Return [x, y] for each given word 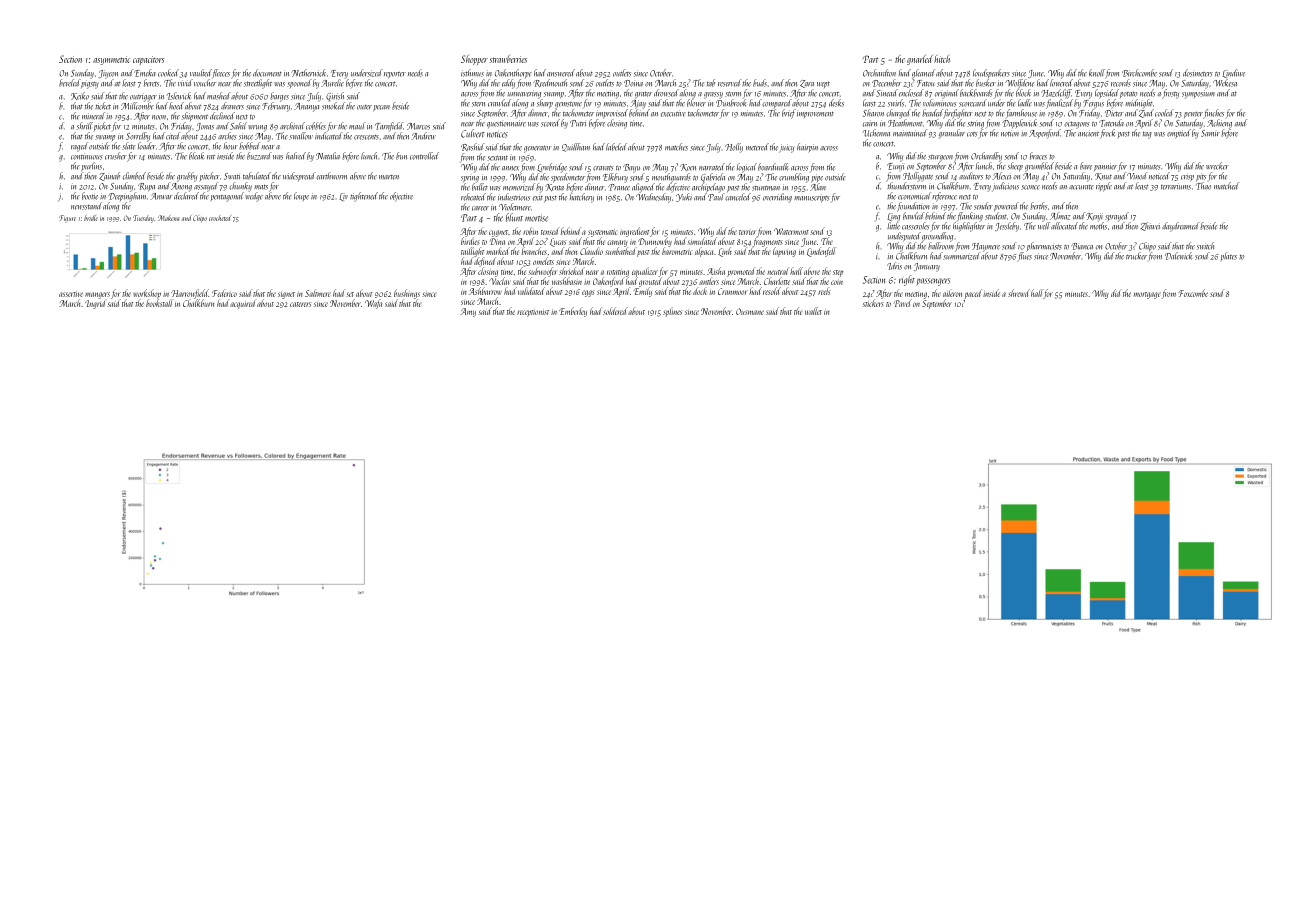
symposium [1198, 94]
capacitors [149, 60]
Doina [633, 83]
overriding [777, 198]
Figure [67, 219]
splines [672, 312]
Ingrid [96, 304]
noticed [1159, 176]
